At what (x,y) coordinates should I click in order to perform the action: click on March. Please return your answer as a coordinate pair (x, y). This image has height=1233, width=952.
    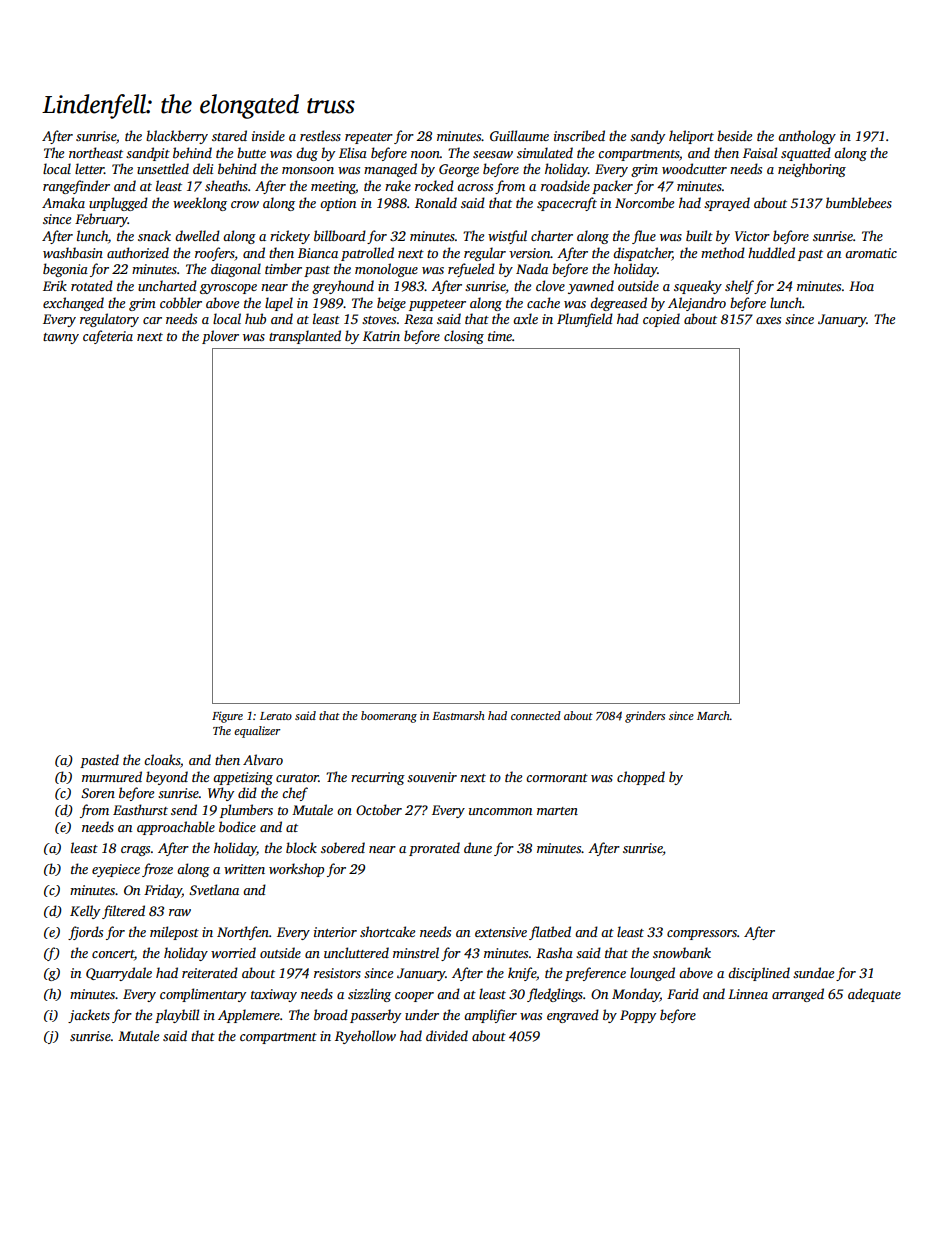
    Looking at the image, I should click on (713, 715).
